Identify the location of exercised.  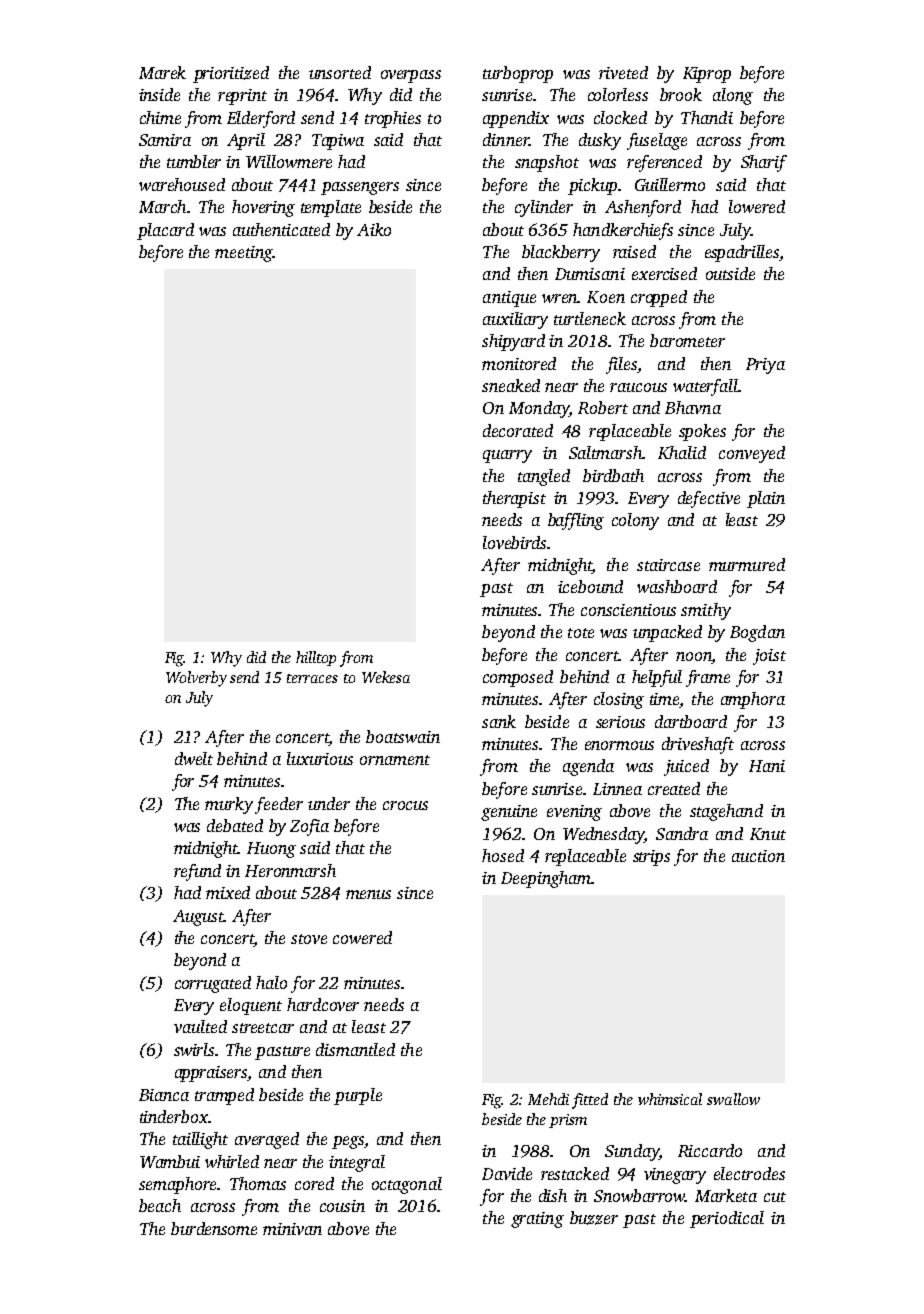
(664, 273).
